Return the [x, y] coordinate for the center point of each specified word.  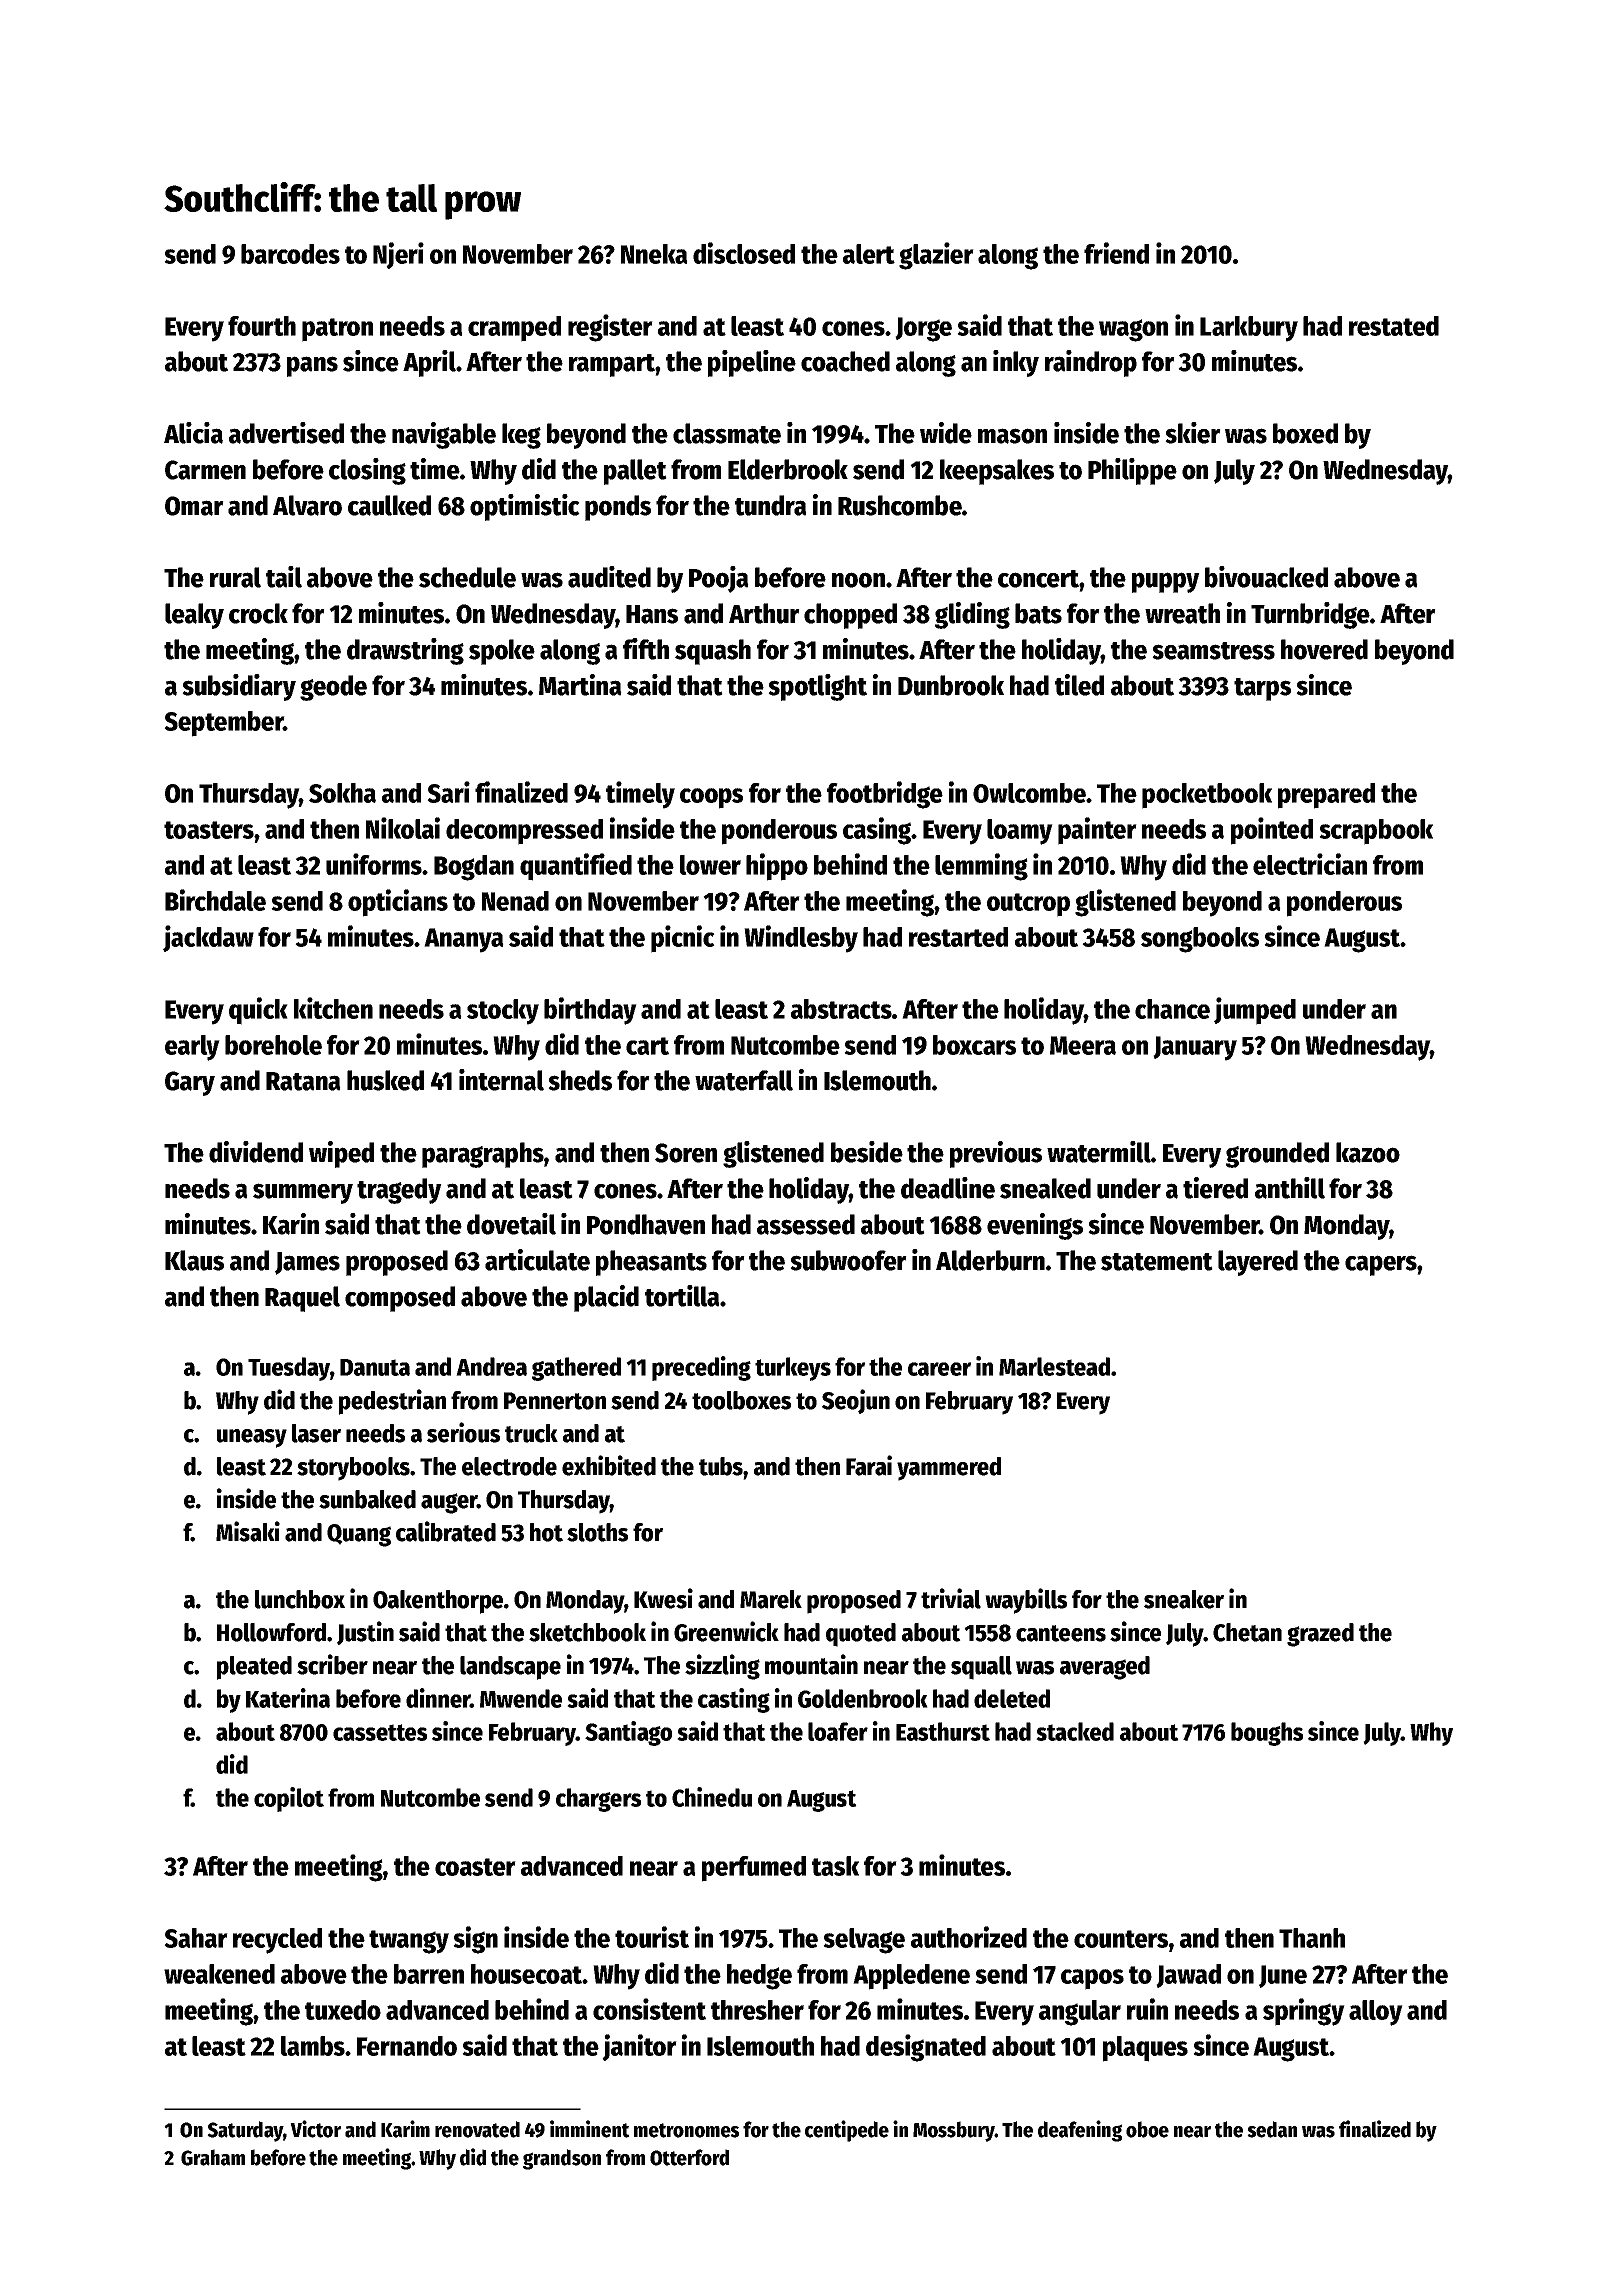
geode [333, 688]
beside [867, 1152]
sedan [1272, 2129]
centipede [847, 2131]
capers [1381, 1265]
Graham [213, 2157]
